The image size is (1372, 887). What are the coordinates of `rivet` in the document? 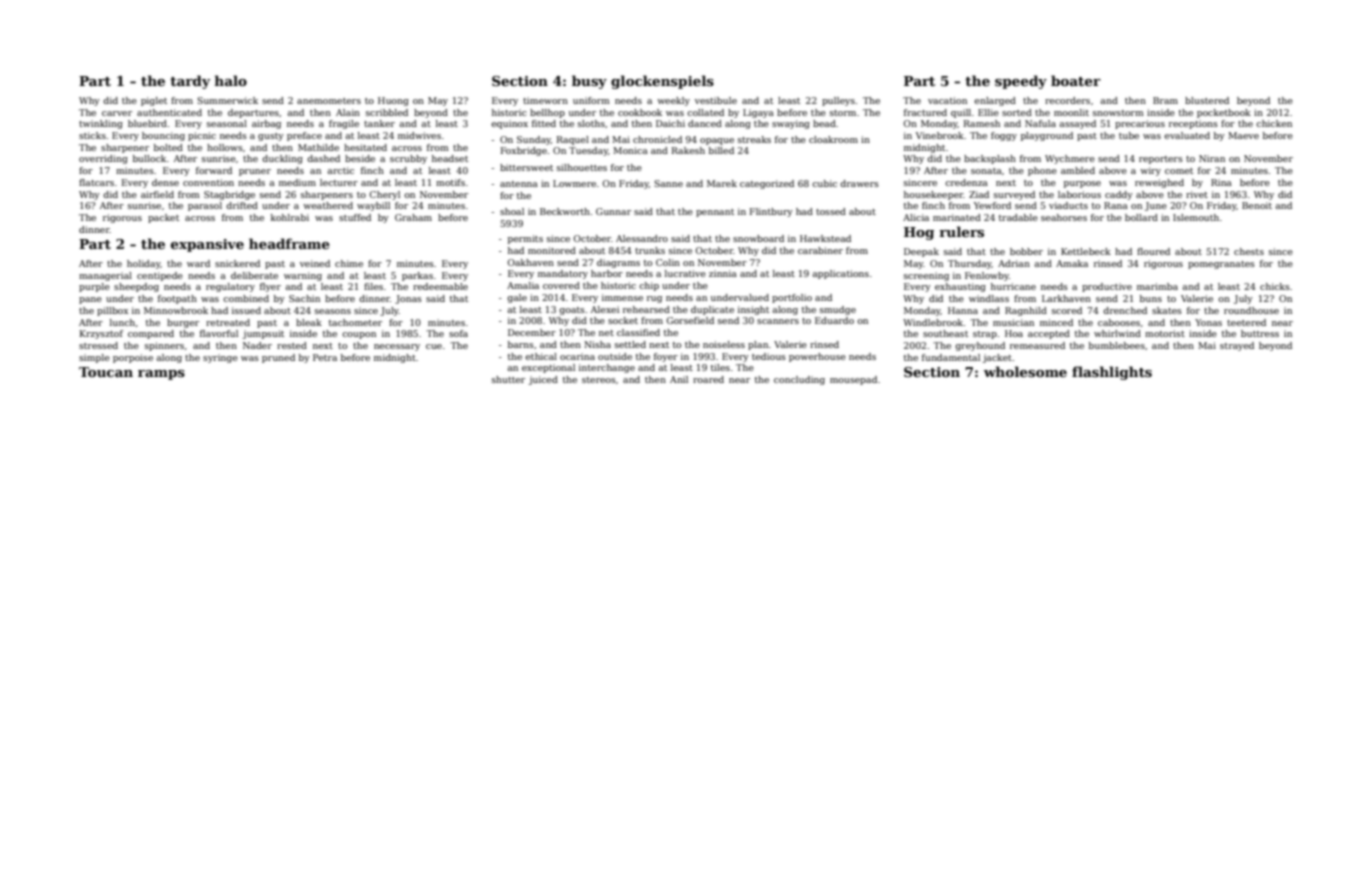 It's located at (1197, 194).
